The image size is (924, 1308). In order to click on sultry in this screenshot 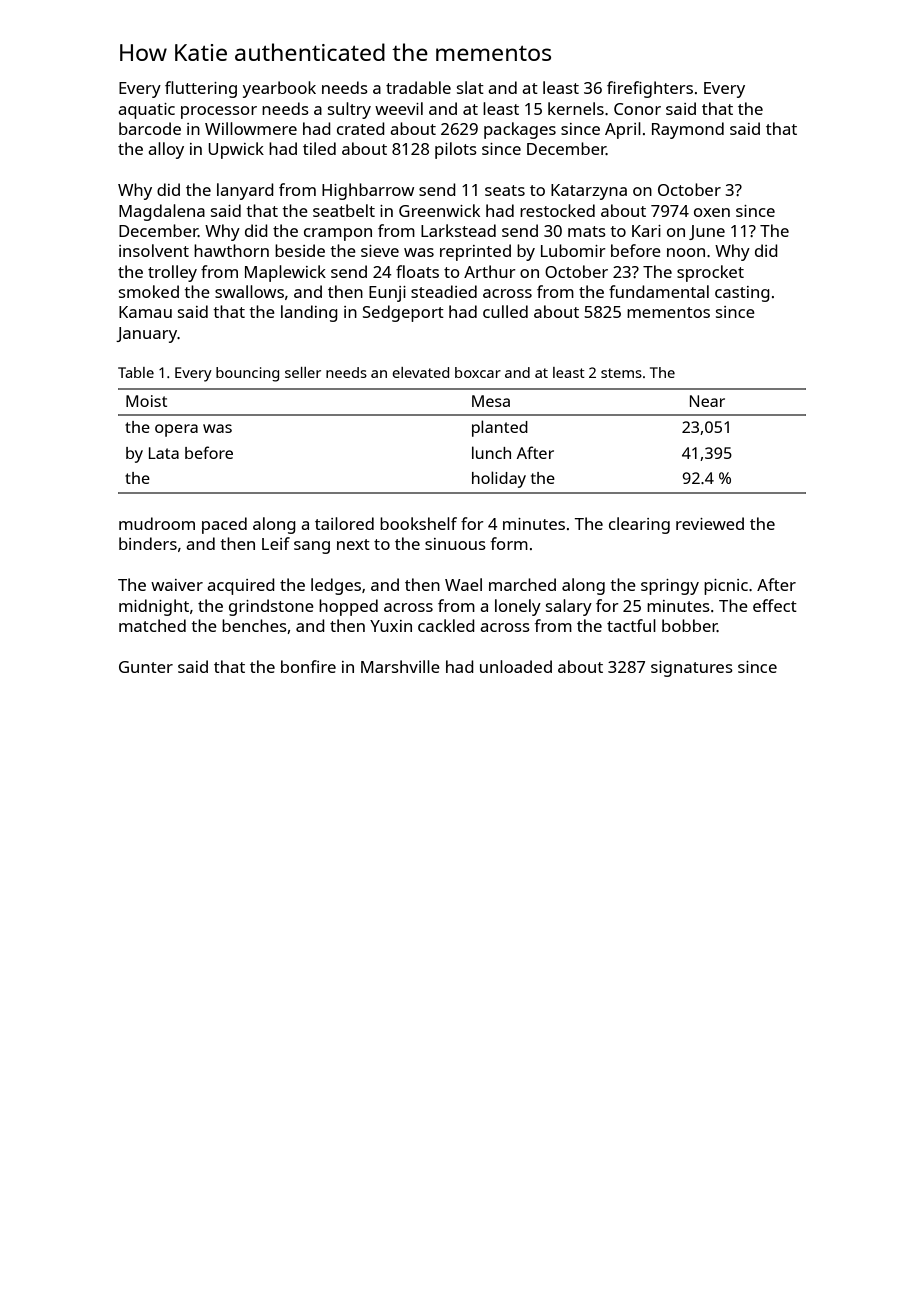, I will do `click(349, 110)`.
